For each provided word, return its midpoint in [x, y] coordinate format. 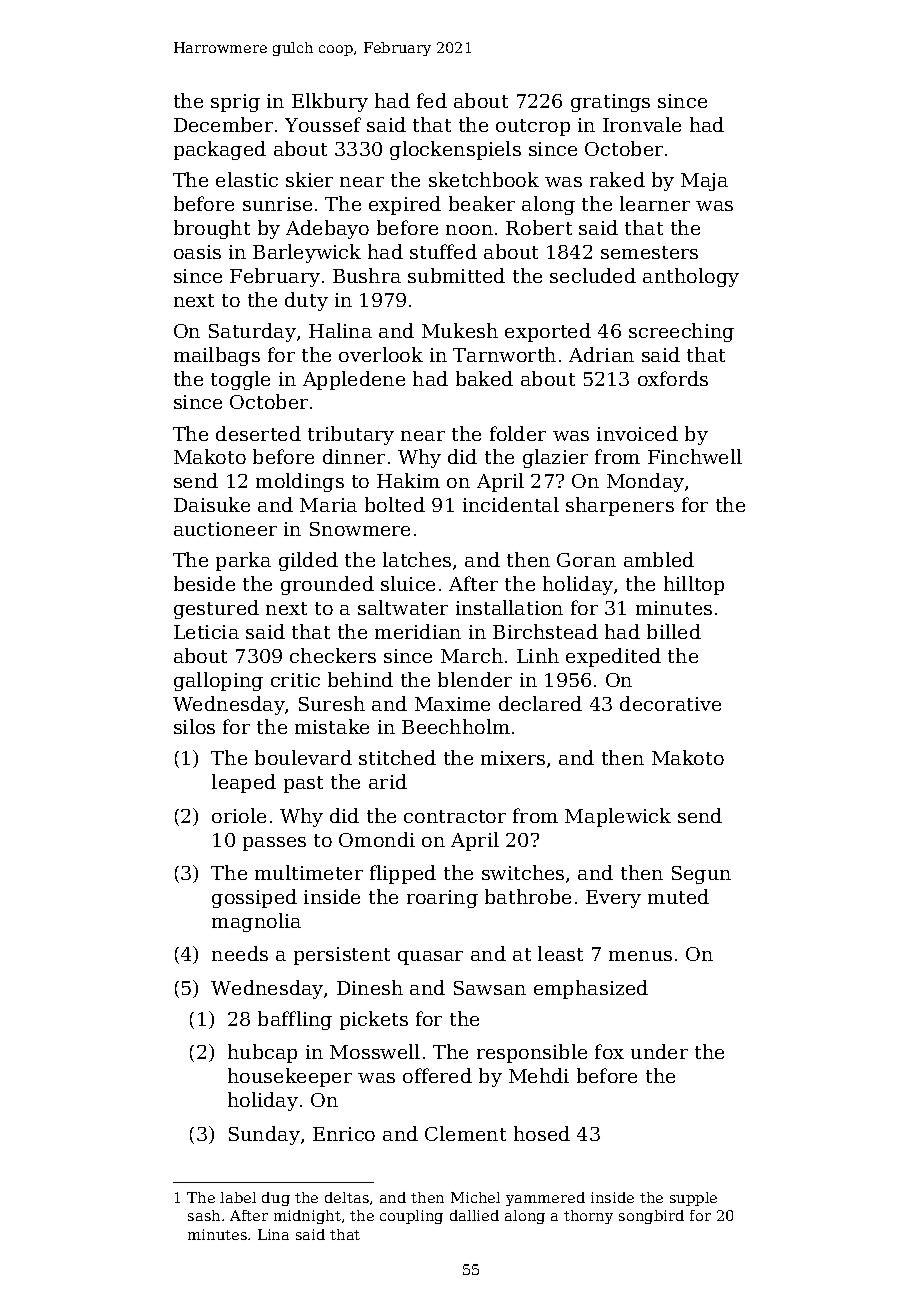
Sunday [264, 1135]
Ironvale [642, 124]
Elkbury [330, 102]
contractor [455, 816]
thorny [588, 1217]
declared [540, 703]
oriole [239, 815]
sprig [235, 103]
